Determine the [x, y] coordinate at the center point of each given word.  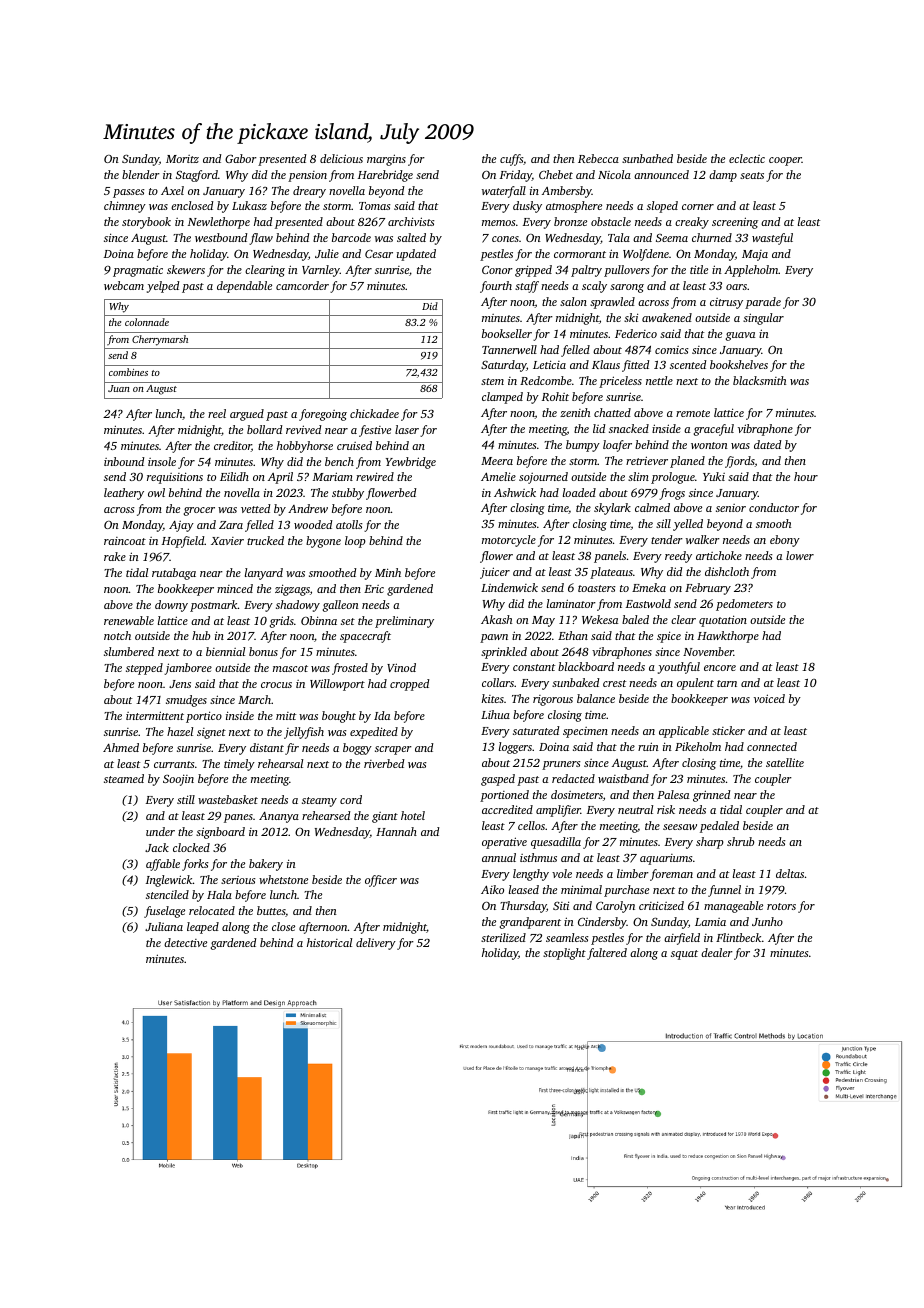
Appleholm [751, 271]
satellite [785, 762]
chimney [125, 207]
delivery [376, 944]
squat [684, 955]
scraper [393, 750]
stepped [144, 669]
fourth [496, 287]
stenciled [167, 894]
